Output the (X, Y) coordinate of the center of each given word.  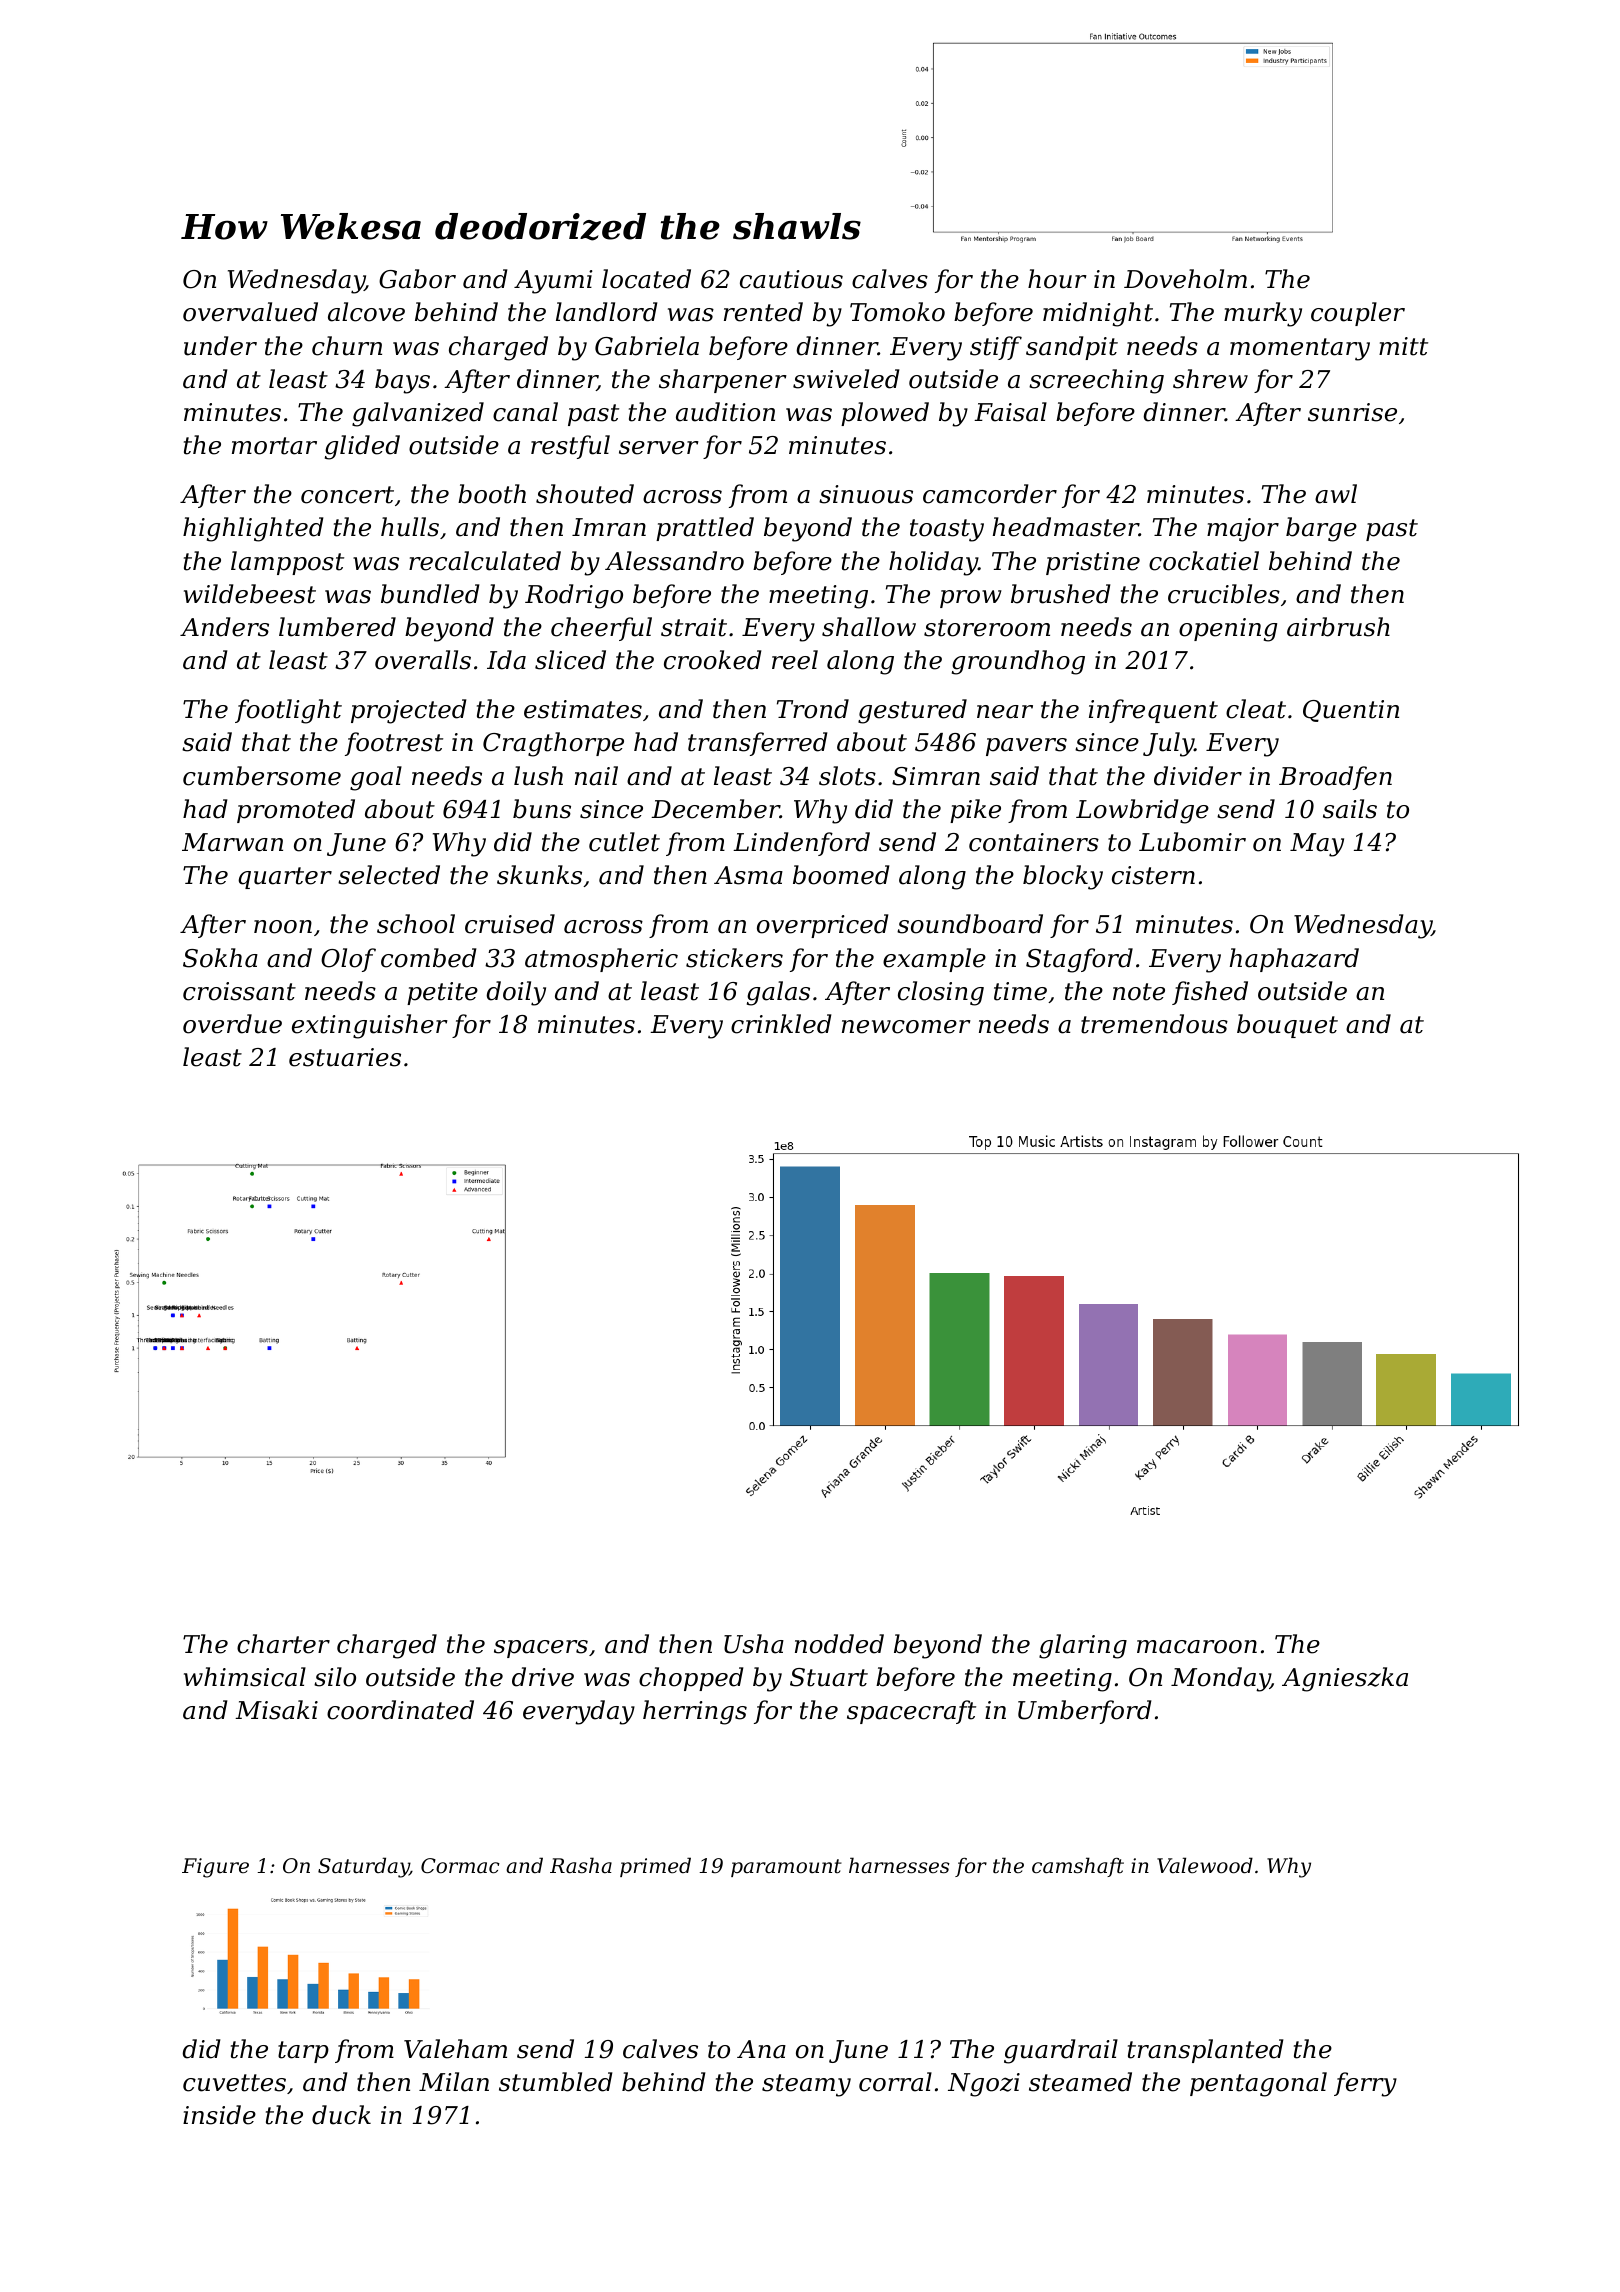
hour (1057, 279)
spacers (541, 1649)
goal (376, 778)
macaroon (1197, 1647)
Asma (748, 875)
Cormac (460, 1866)
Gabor (417, 279)
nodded (839, 1644)
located (646, 279)
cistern (1153, 875)
